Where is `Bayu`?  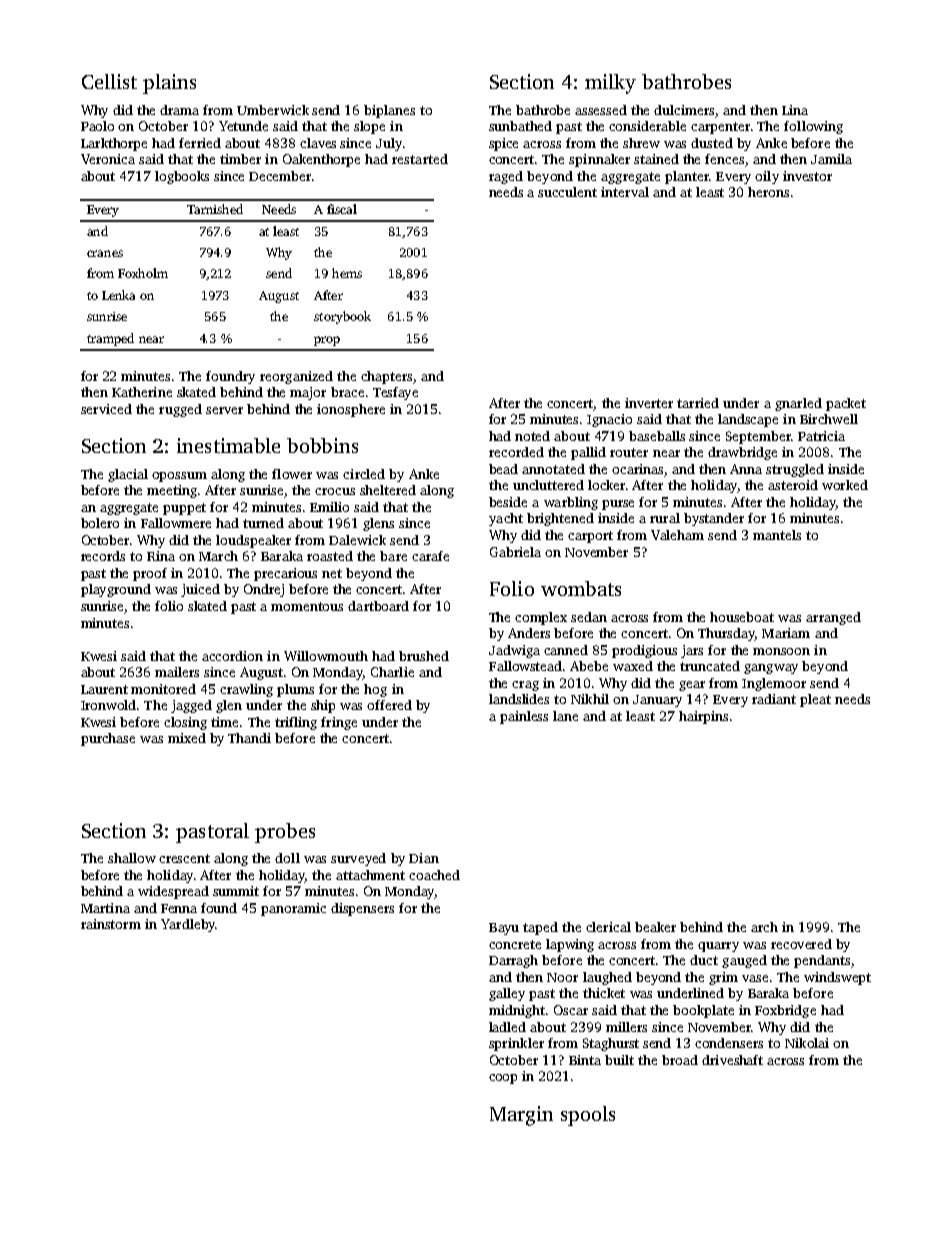 Bayu is located at coordinates (504, 929).
